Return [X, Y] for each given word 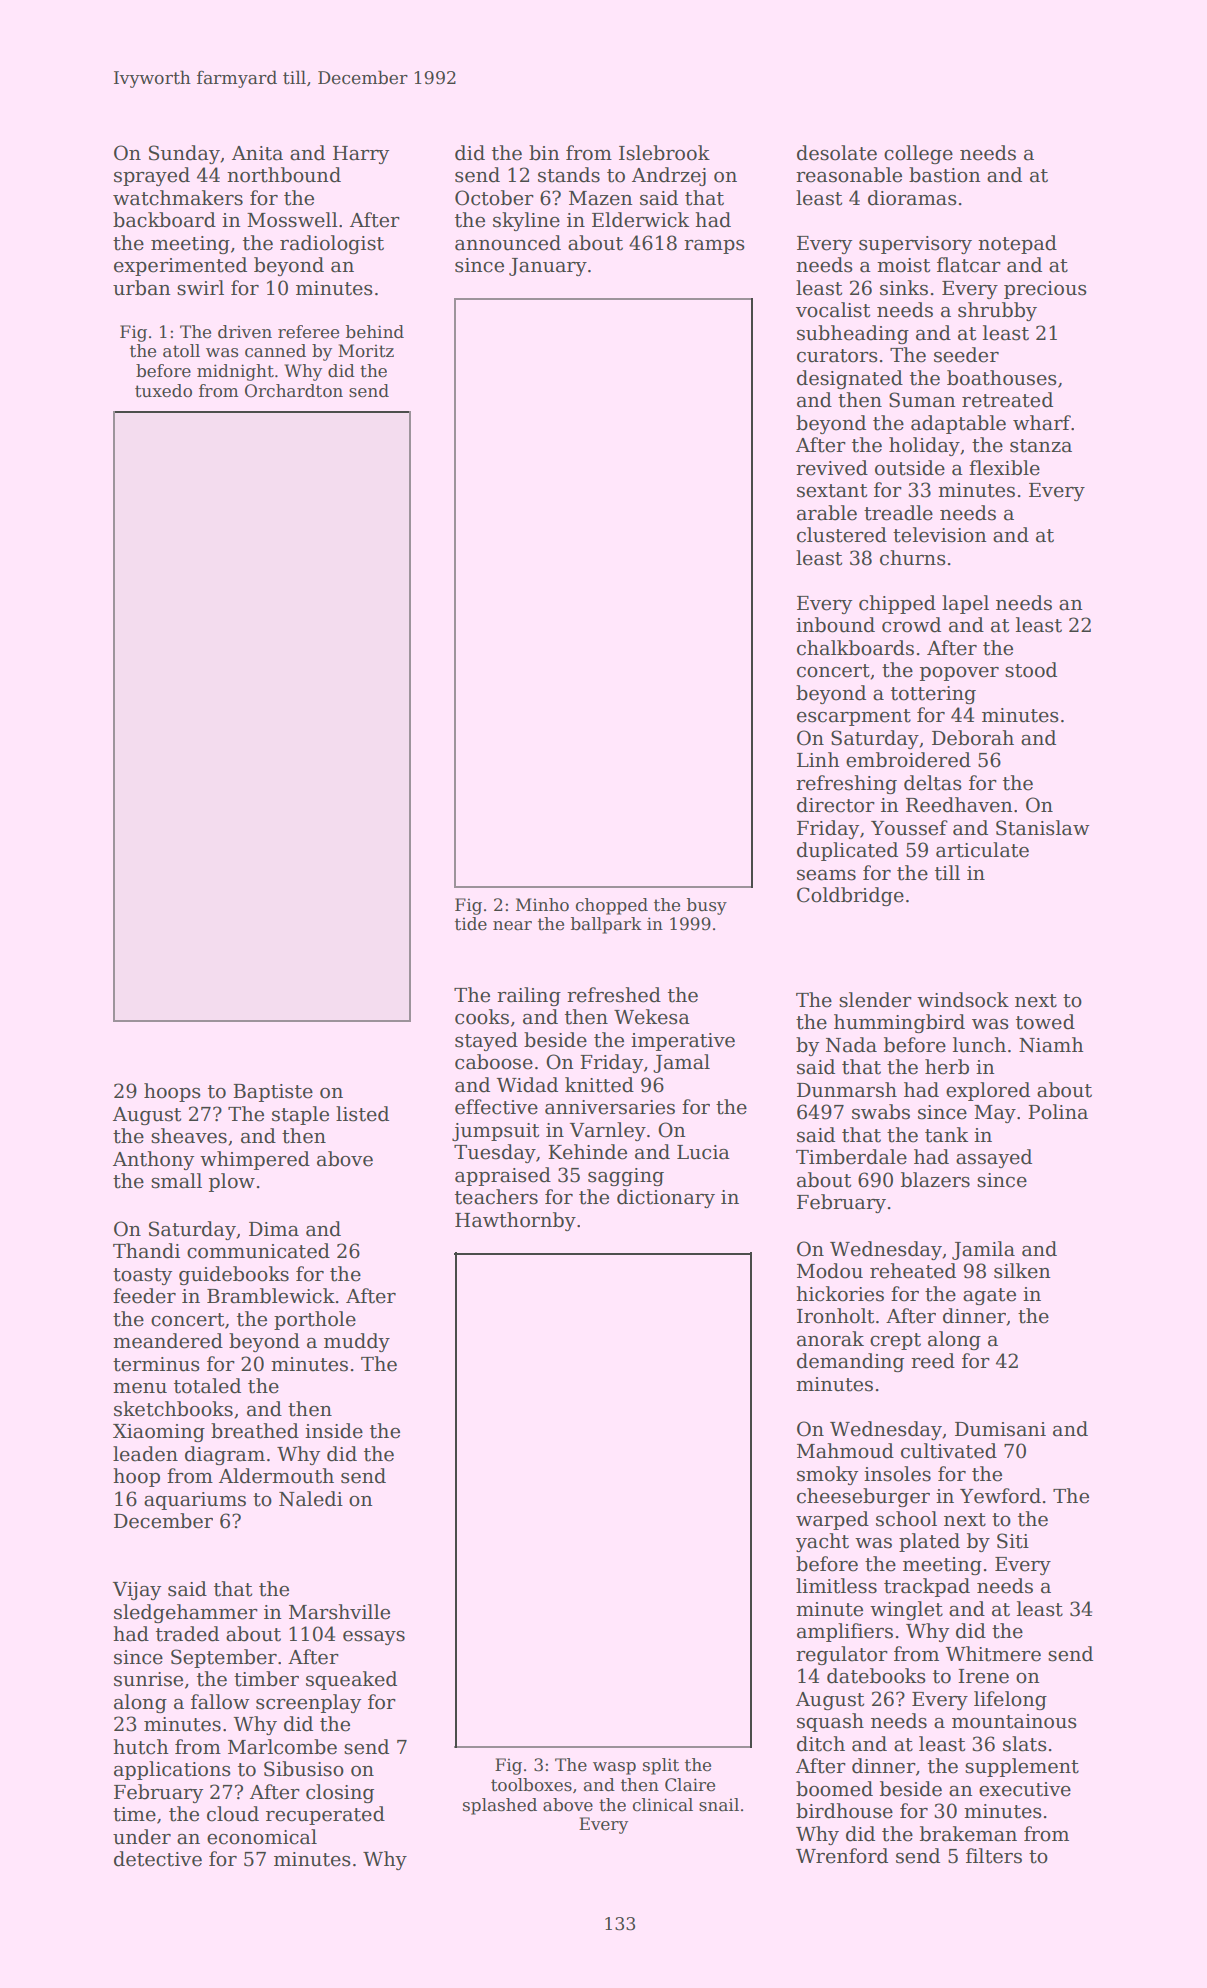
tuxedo [163, 391]
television [940, 535]
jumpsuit [495, 1132]
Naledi [311, 1499]
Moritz [366, 351]
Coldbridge [850, 896]
